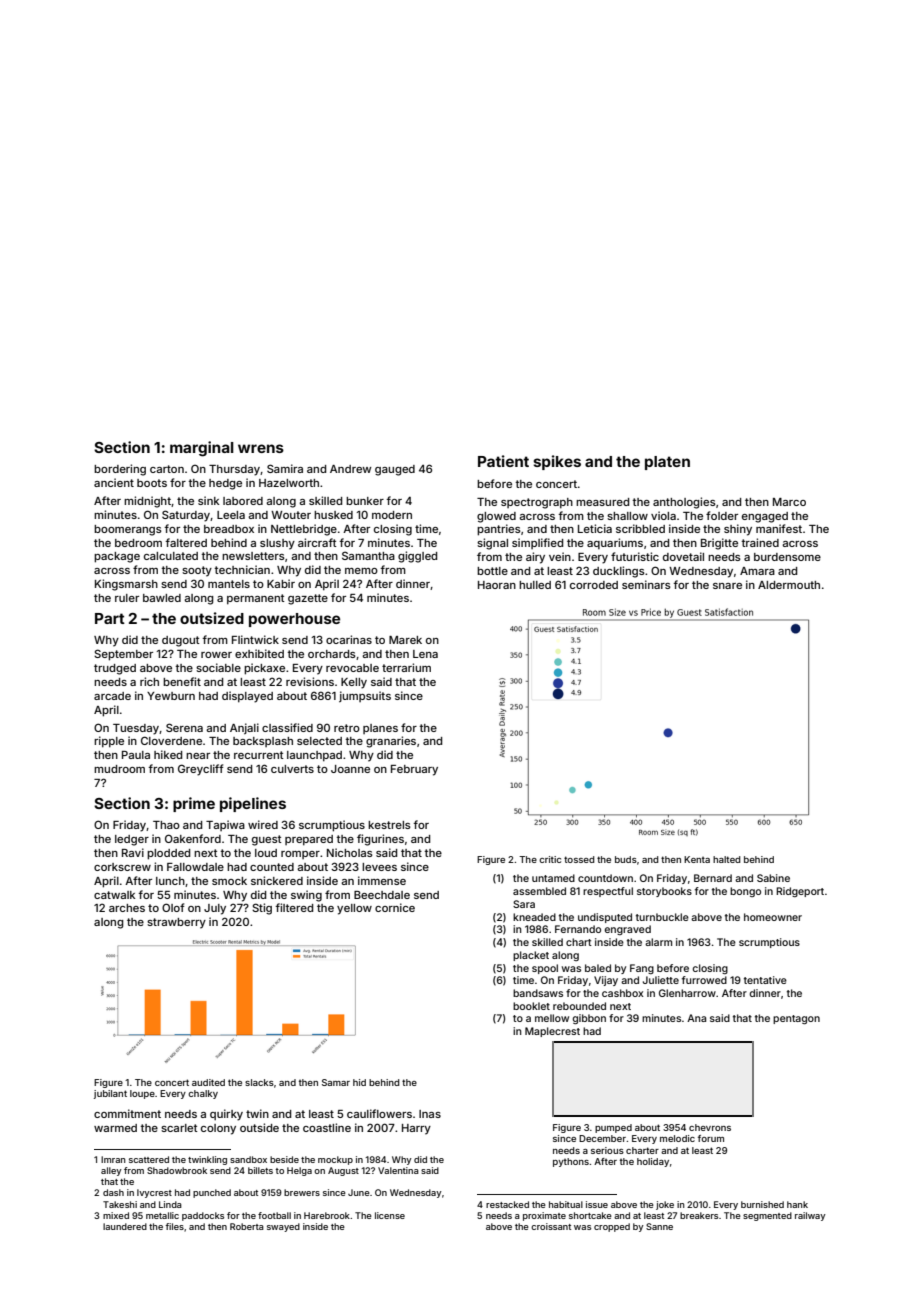 The image size is (924, 1308). What do you see at coordinates (390, 1215) in the screenshot?
I see `license` at bounding box center [390, 1215].
